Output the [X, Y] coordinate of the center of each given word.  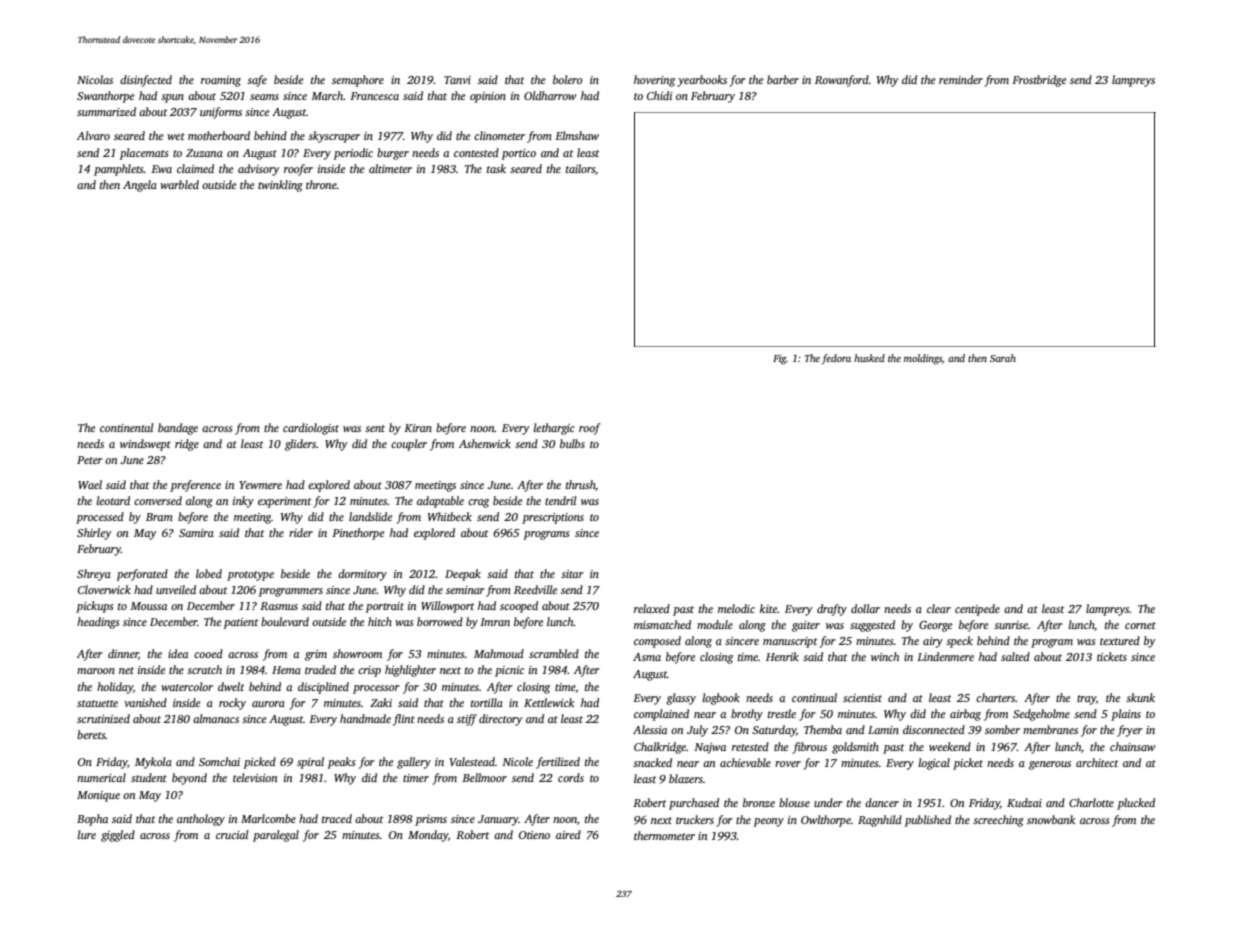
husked [869, 358]
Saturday [774, 731]
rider [301, 532]
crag [478, 503]
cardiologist [311, 429]
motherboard [219, 135]
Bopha [92, 820]
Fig [780, 359]
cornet [1140, 625]
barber [783, 79]
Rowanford [842, 81]
